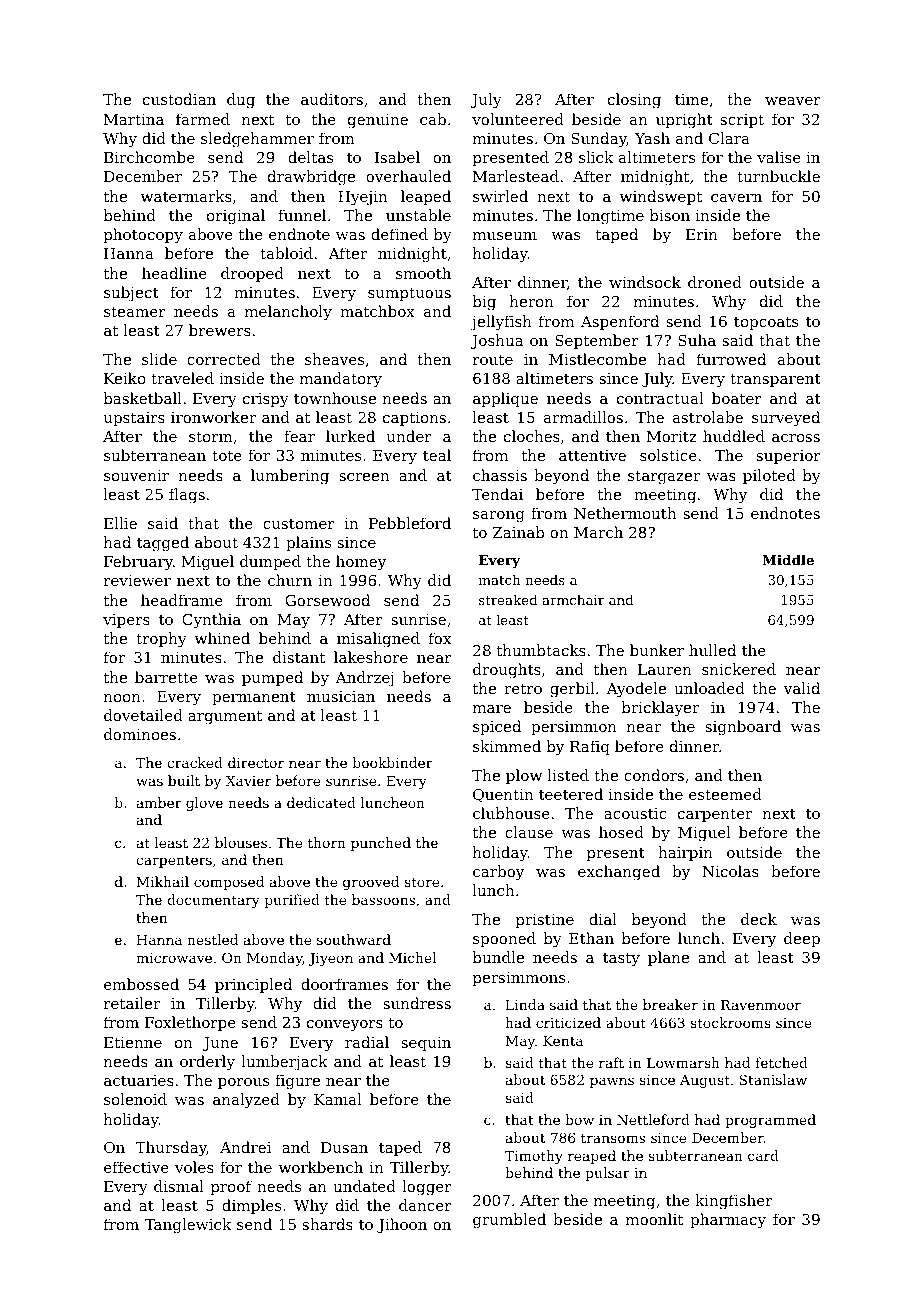 The height and width of the image is (1308, 924). Describe the element at coordinates (163, 881) in the image. I see `Mikhail` at that location.
